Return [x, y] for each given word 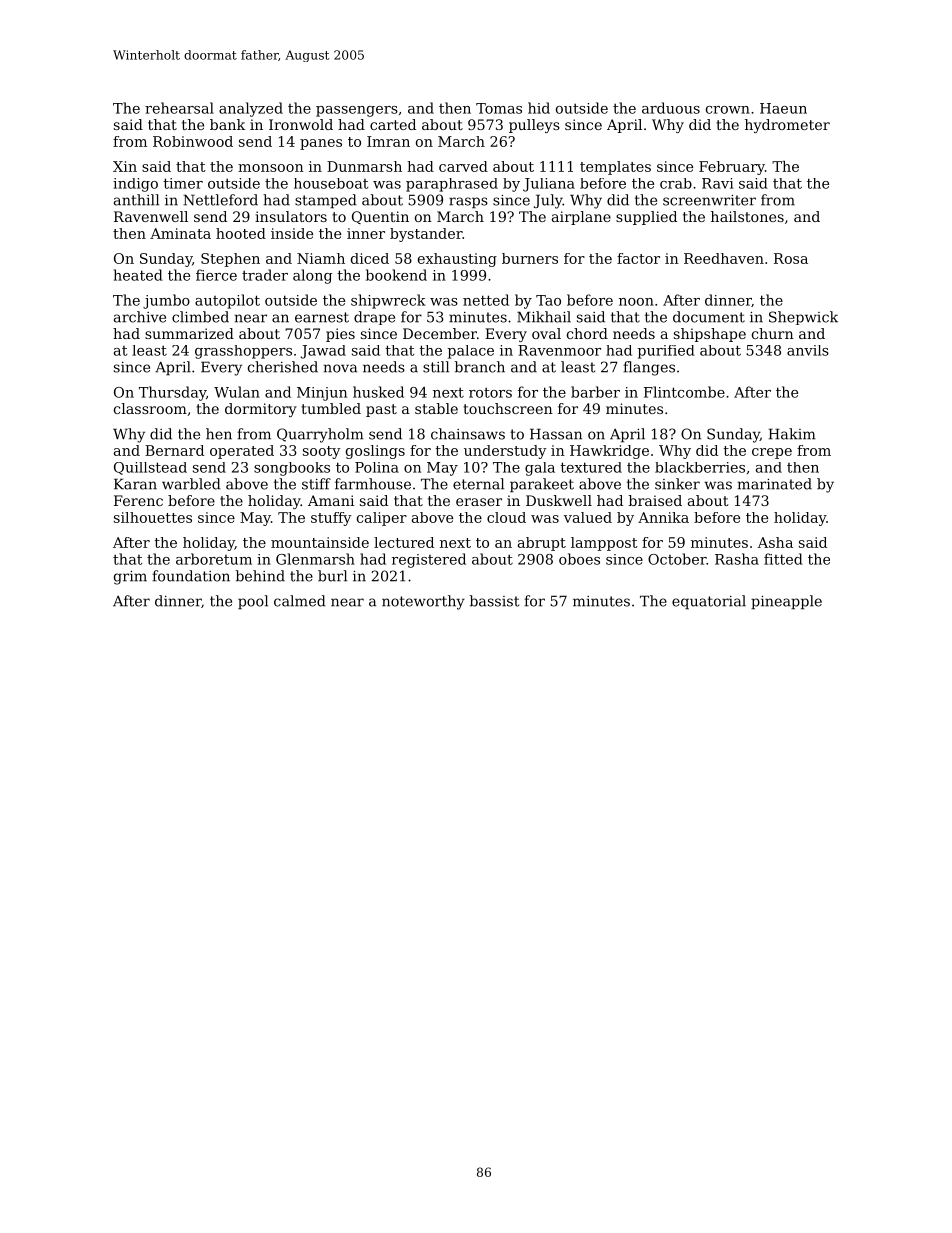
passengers [357, 111]
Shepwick [803, 318]
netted [486, 300]
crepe [772, 453]
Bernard [174, 450]
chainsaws [468, 434]
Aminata [180, 233]
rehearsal [179, 108]
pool [253, 602]
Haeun [783, 108]
